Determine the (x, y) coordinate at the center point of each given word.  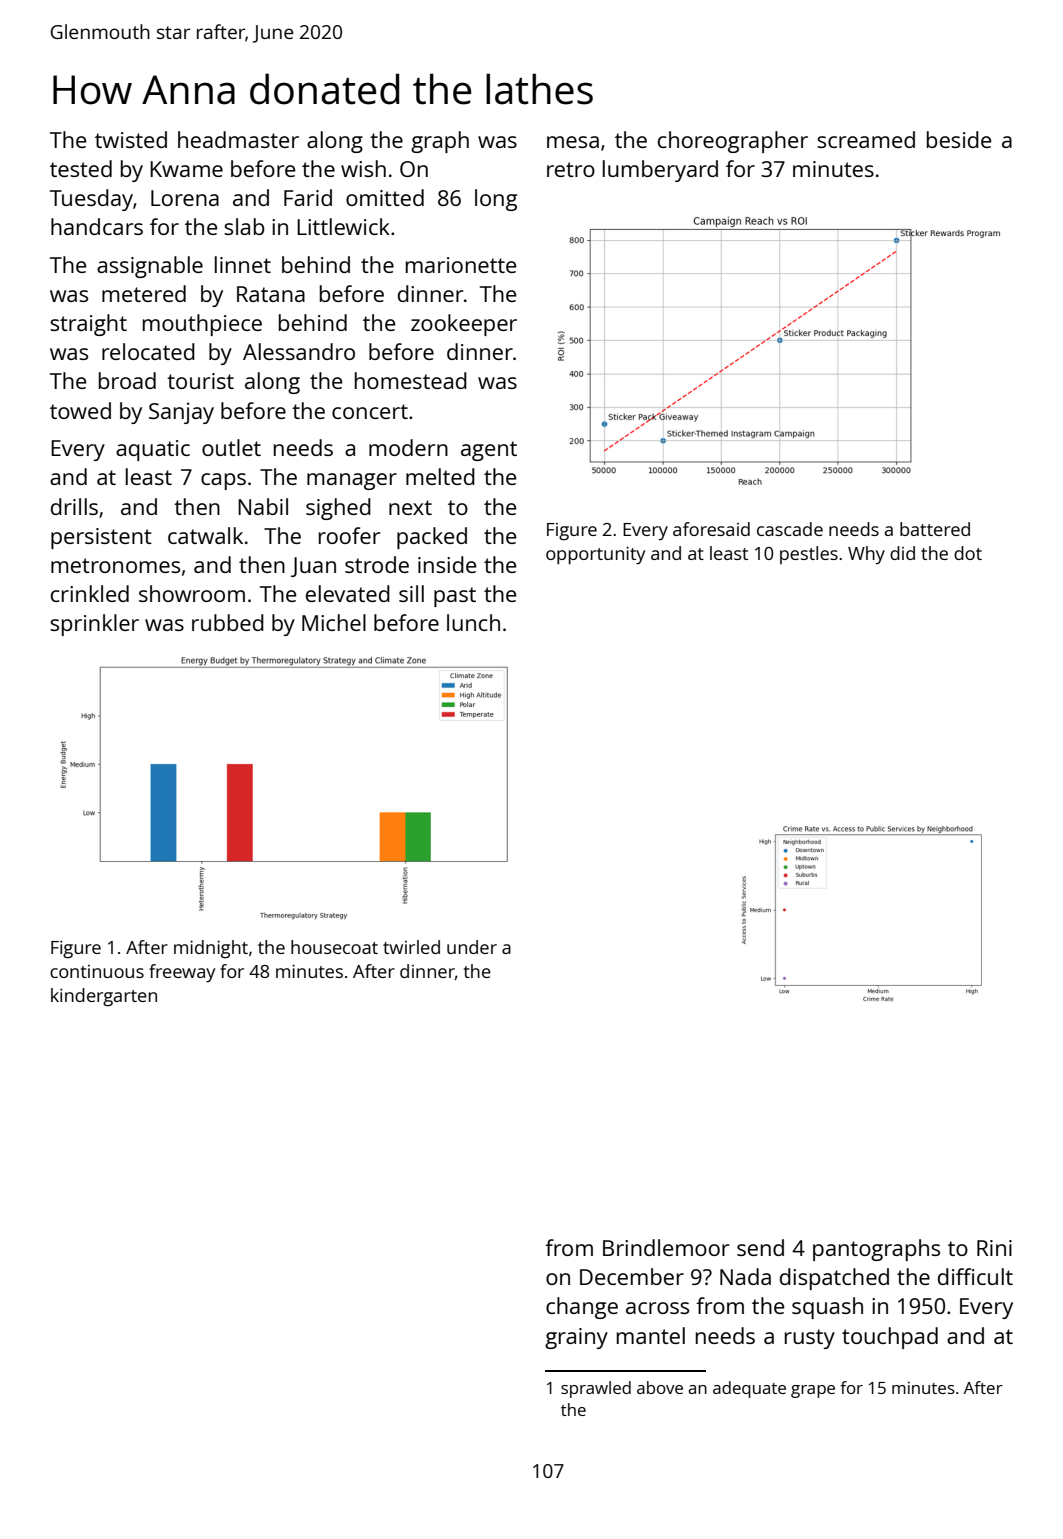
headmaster (238, 139)
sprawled (596, 1389)
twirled (411, 947)
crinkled (90, 593)
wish (363, 168)
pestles (809, 555)
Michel (334, 622)
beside (959, 139)
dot (968, 553)
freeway (182, 973)
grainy (576, 1338)
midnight (211, 949)
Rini (994, 1248)
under (472, 947)
